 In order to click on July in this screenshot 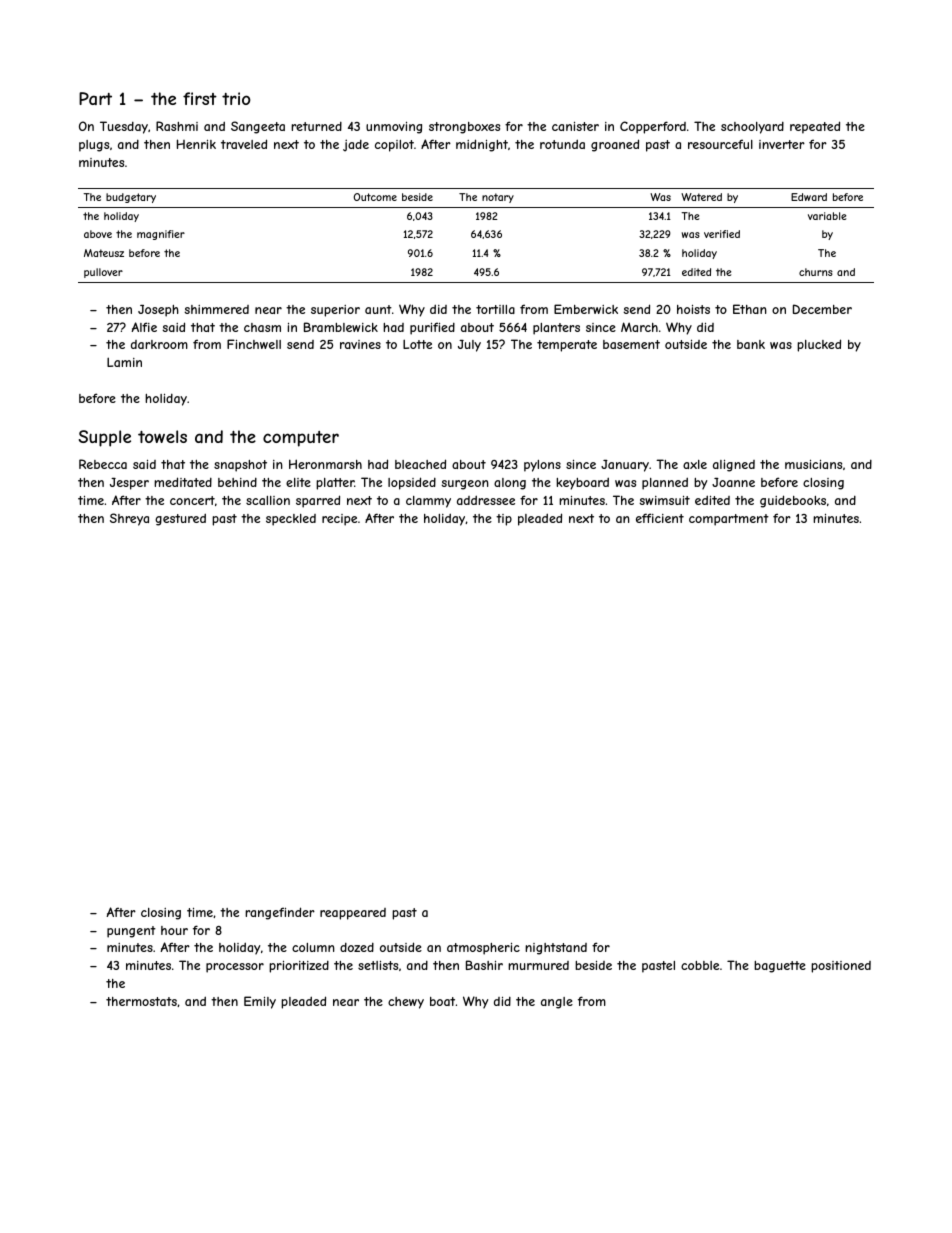, I will do `click(469, 346)`.
